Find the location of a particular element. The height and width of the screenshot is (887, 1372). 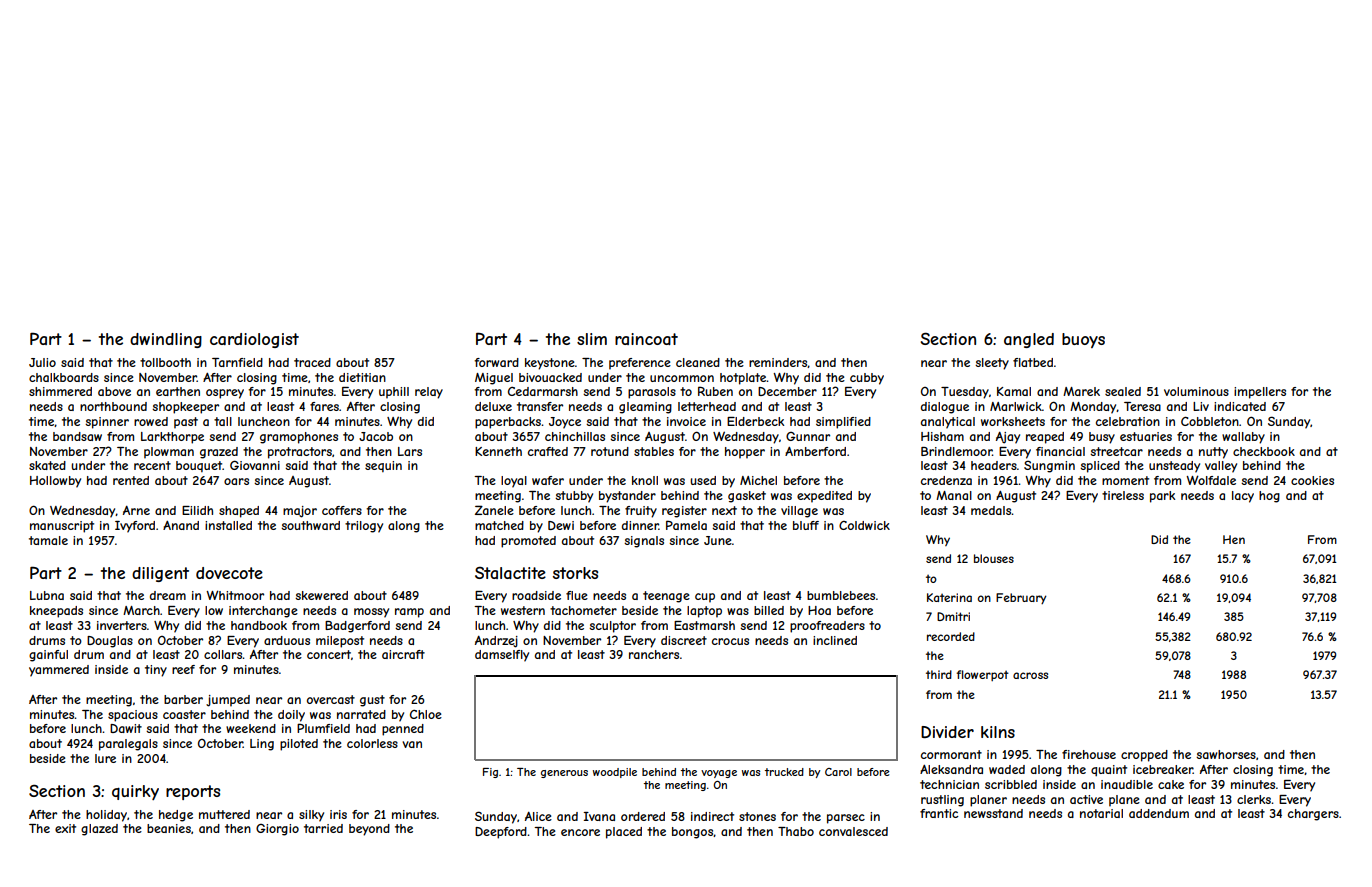

storks is located at coordinates (575, 573).
